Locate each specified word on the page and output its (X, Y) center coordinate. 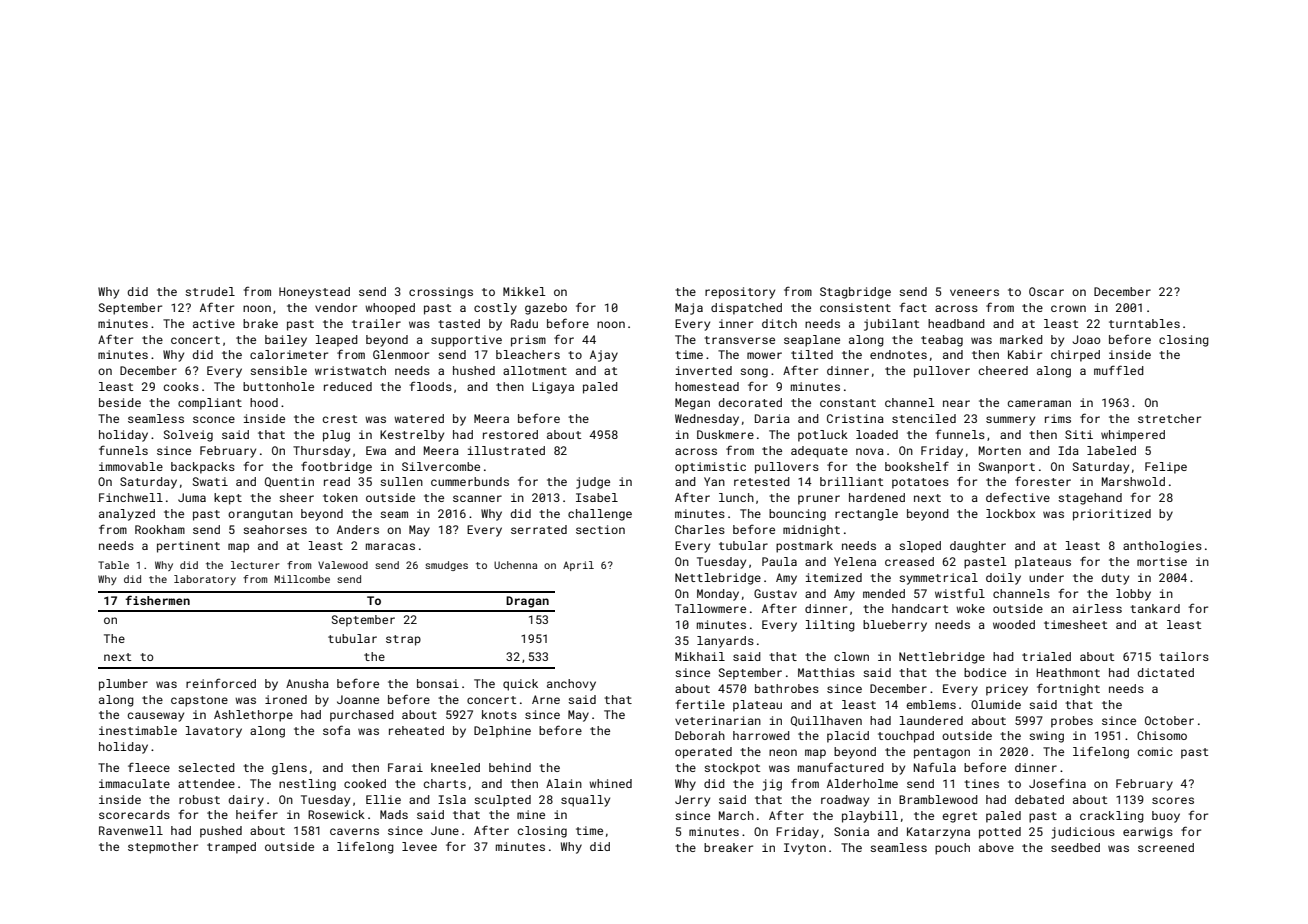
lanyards (725, 642)
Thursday (321, 452)
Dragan (527, 602)
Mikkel (524, 291)
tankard (1155, 608)
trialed (1046, 656)
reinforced (221, 683)
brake (260, 323)
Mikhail (700, 656)
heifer (257, 814)
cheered (1003, 370)
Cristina (855, 418)
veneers (974, 292)
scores (1173, 800)
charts (445, 783)
